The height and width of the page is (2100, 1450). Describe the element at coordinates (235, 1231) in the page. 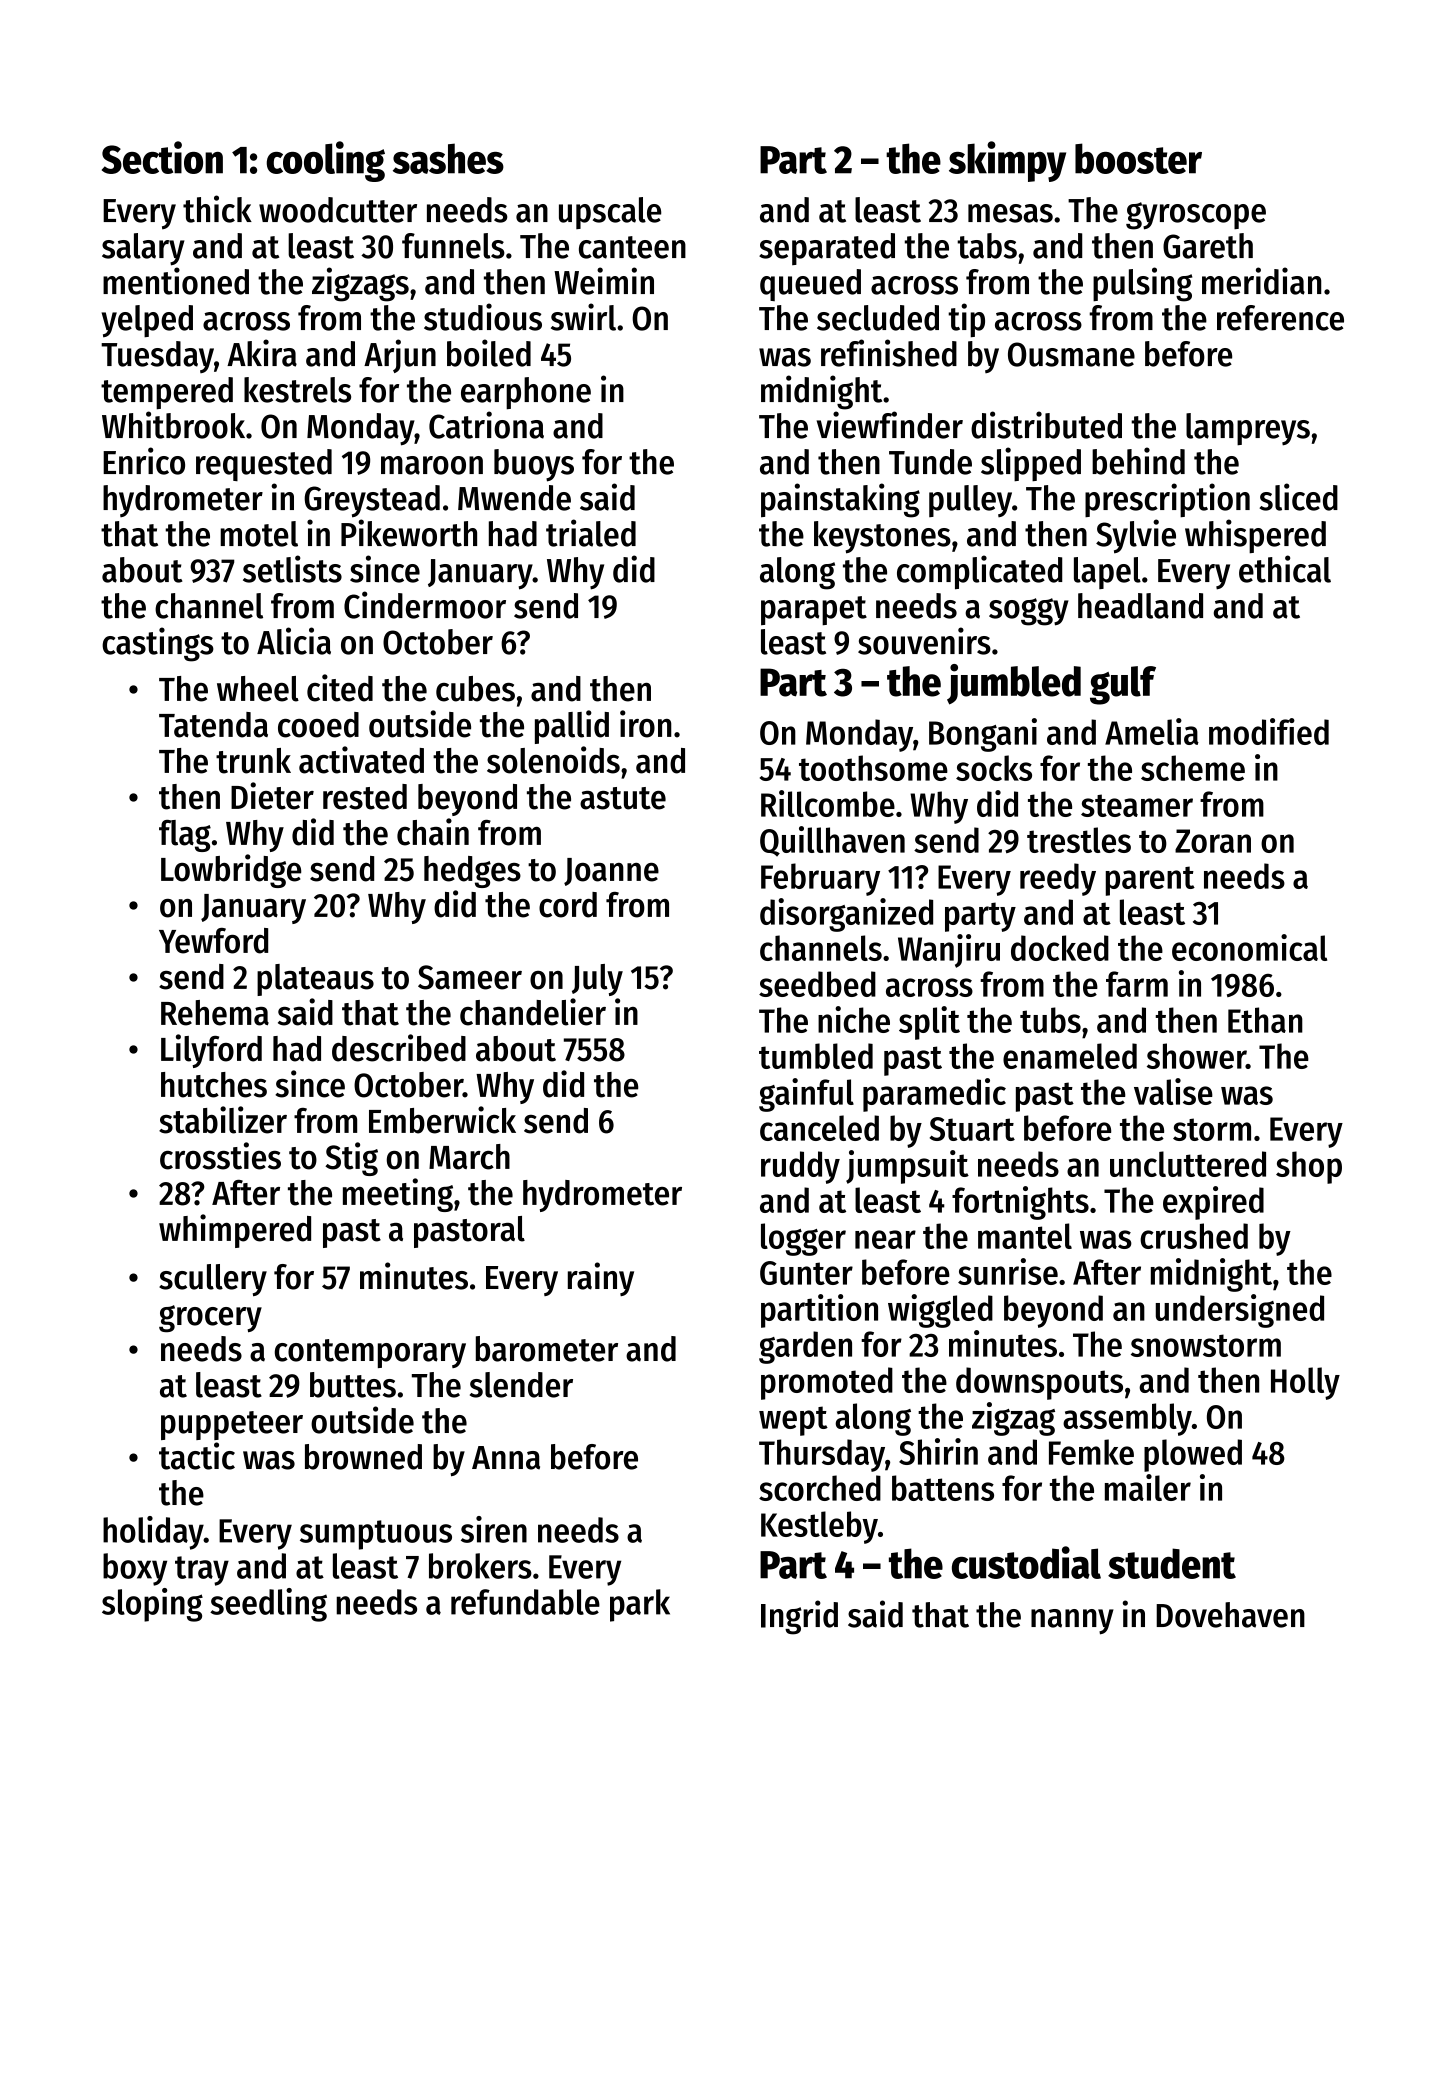

I see `whimpered` at that location.
